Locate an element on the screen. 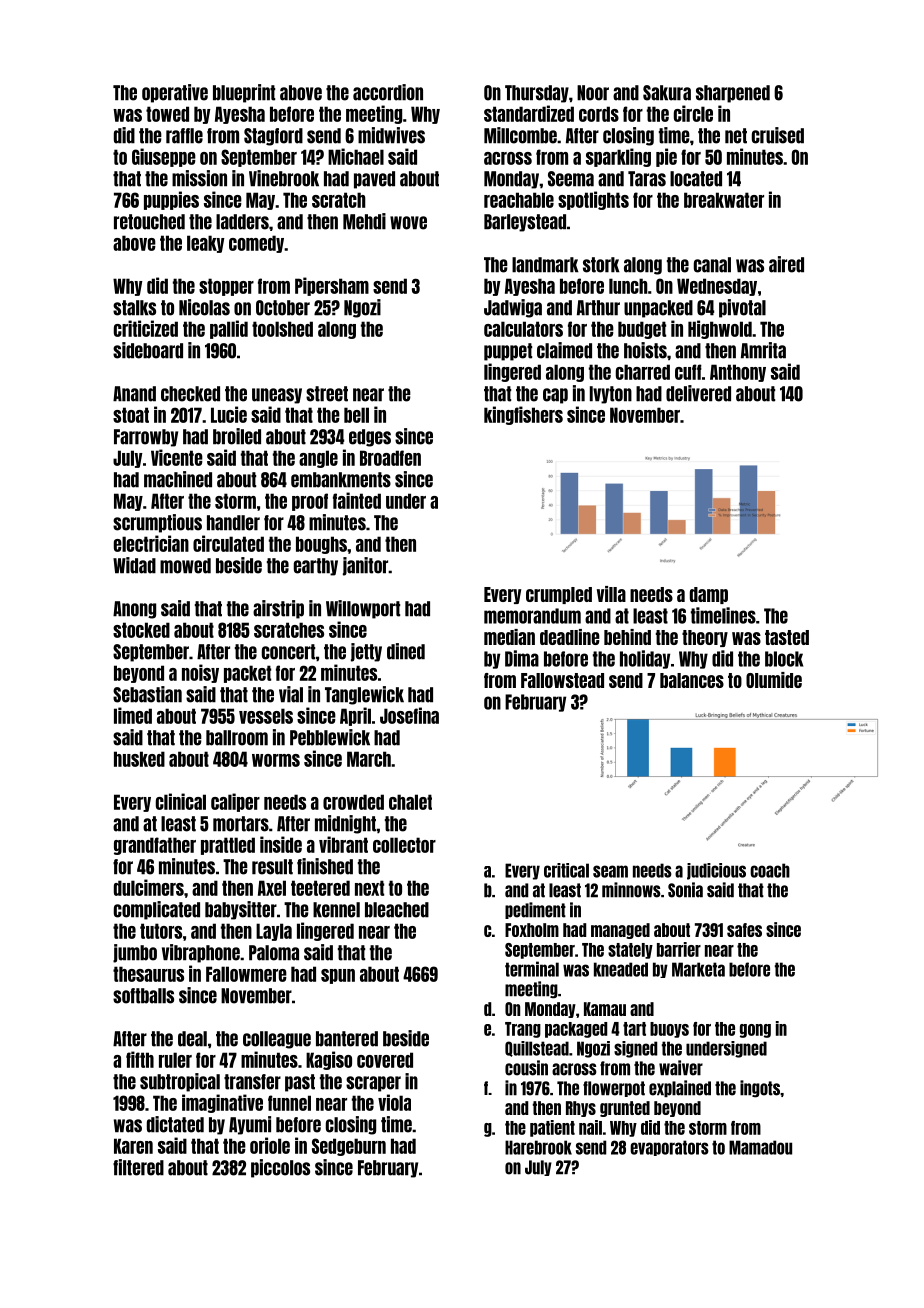 The width and height of the screenshot is (924, 1308). deadline is located at coordinates (570, 637).
